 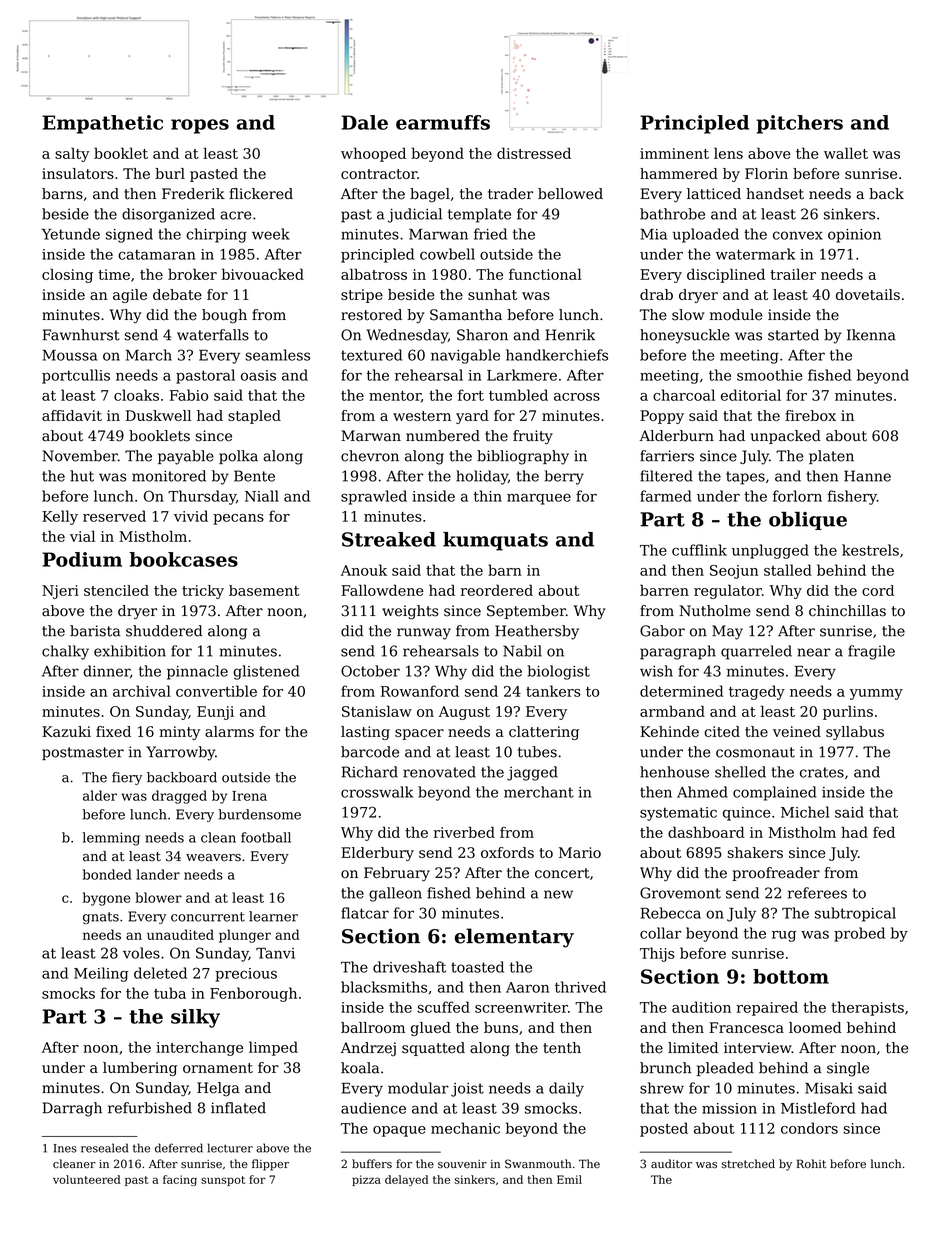 I want to click on kestrels, so click(x=870, y=550).
